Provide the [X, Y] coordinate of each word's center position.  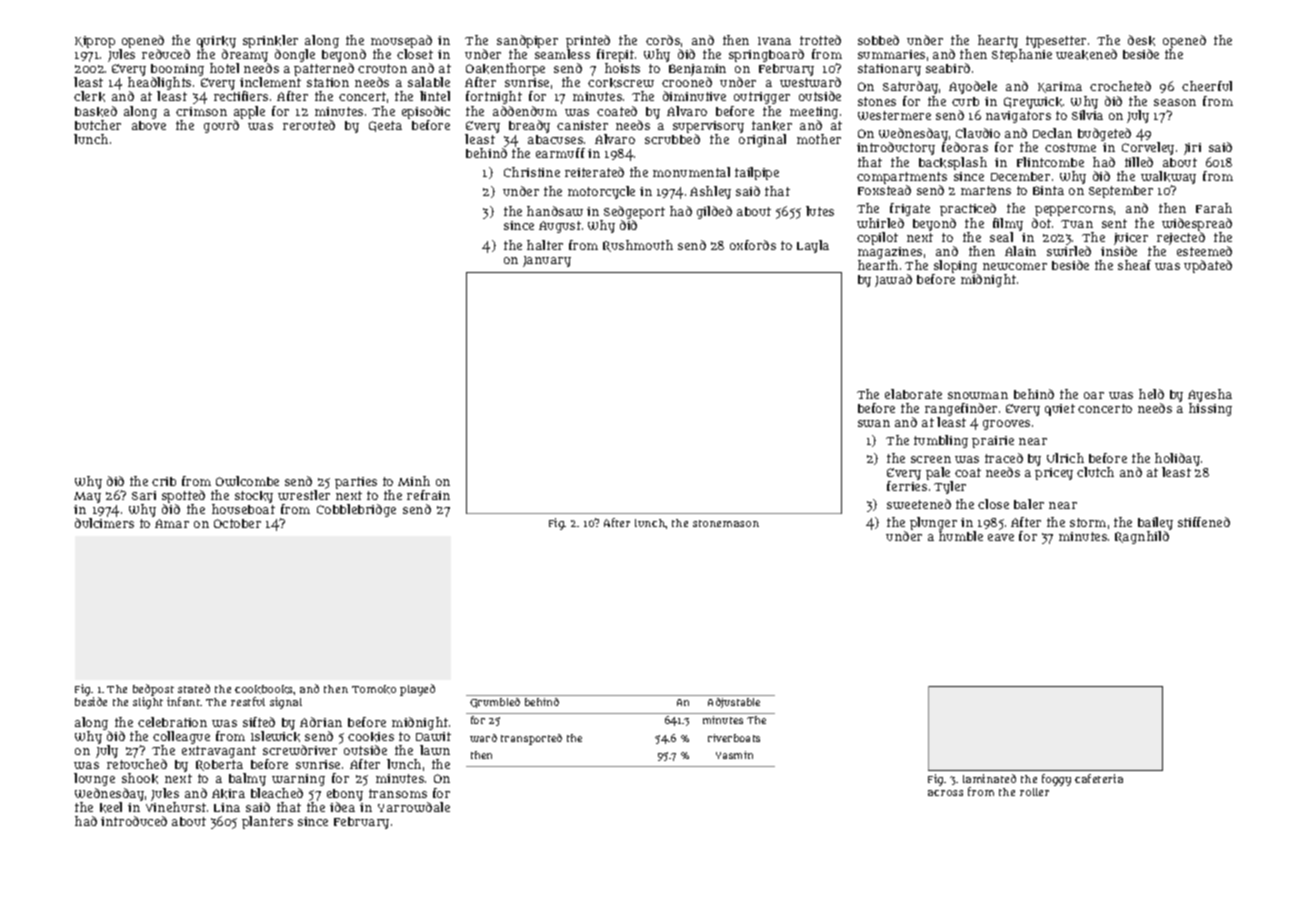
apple [249, 112]
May [87, 497]
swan [874, 423]
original [762, 140]
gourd [221, 126]
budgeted [1104, 134]
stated [194, 688]
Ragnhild [1142, 537]
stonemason [726, 523]
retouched [137, 764]
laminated [989, 778]
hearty [998, 41]
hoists [622, 68]
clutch [1095, 472]
